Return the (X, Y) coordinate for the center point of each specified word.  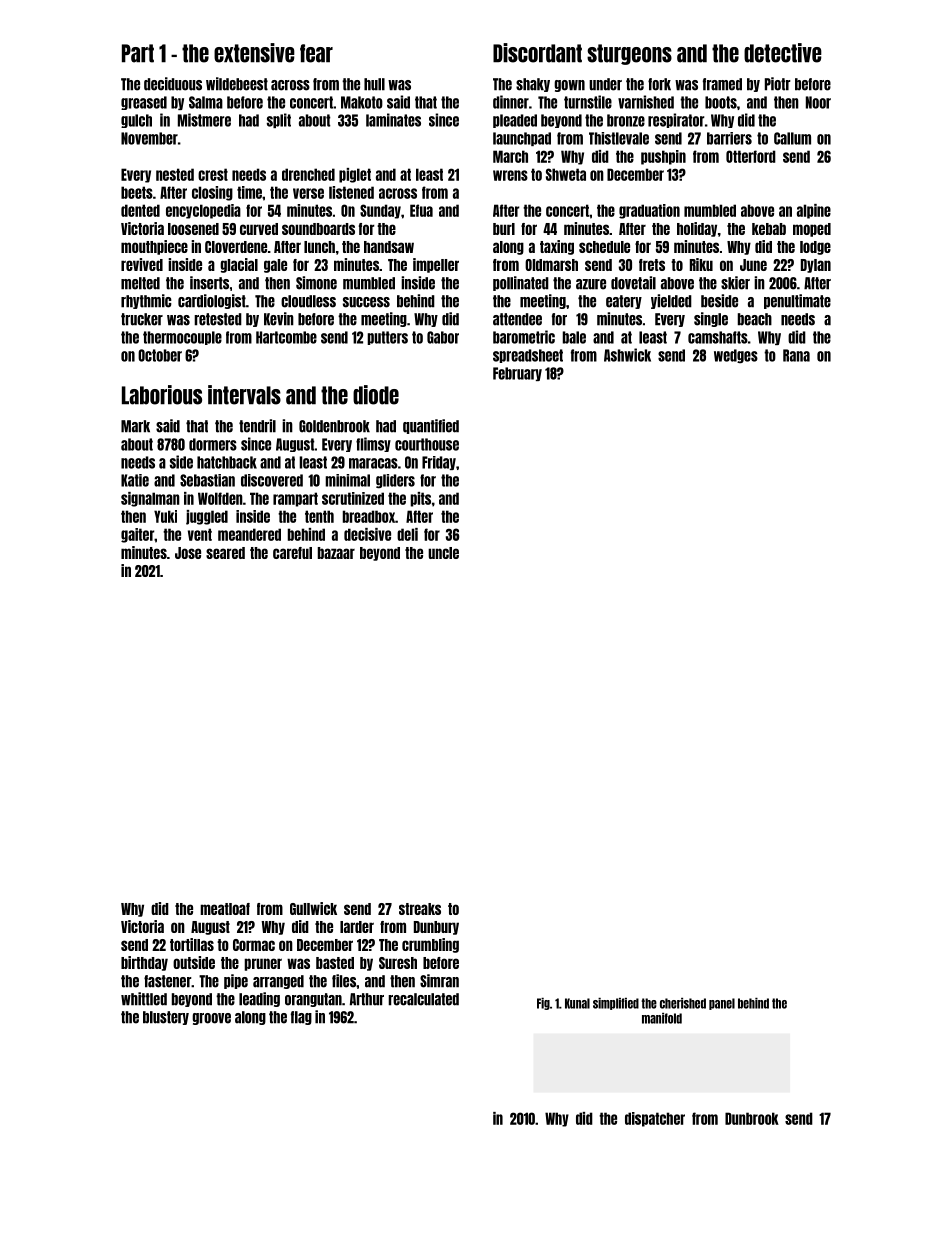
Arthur (367, 999)
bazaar (336, 553)
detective (783, 53)
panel (722, 1004)
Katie (135, 480)
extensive (254, 53)
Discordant (537, 53)
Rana (796, 355)
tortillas (192, 944)
